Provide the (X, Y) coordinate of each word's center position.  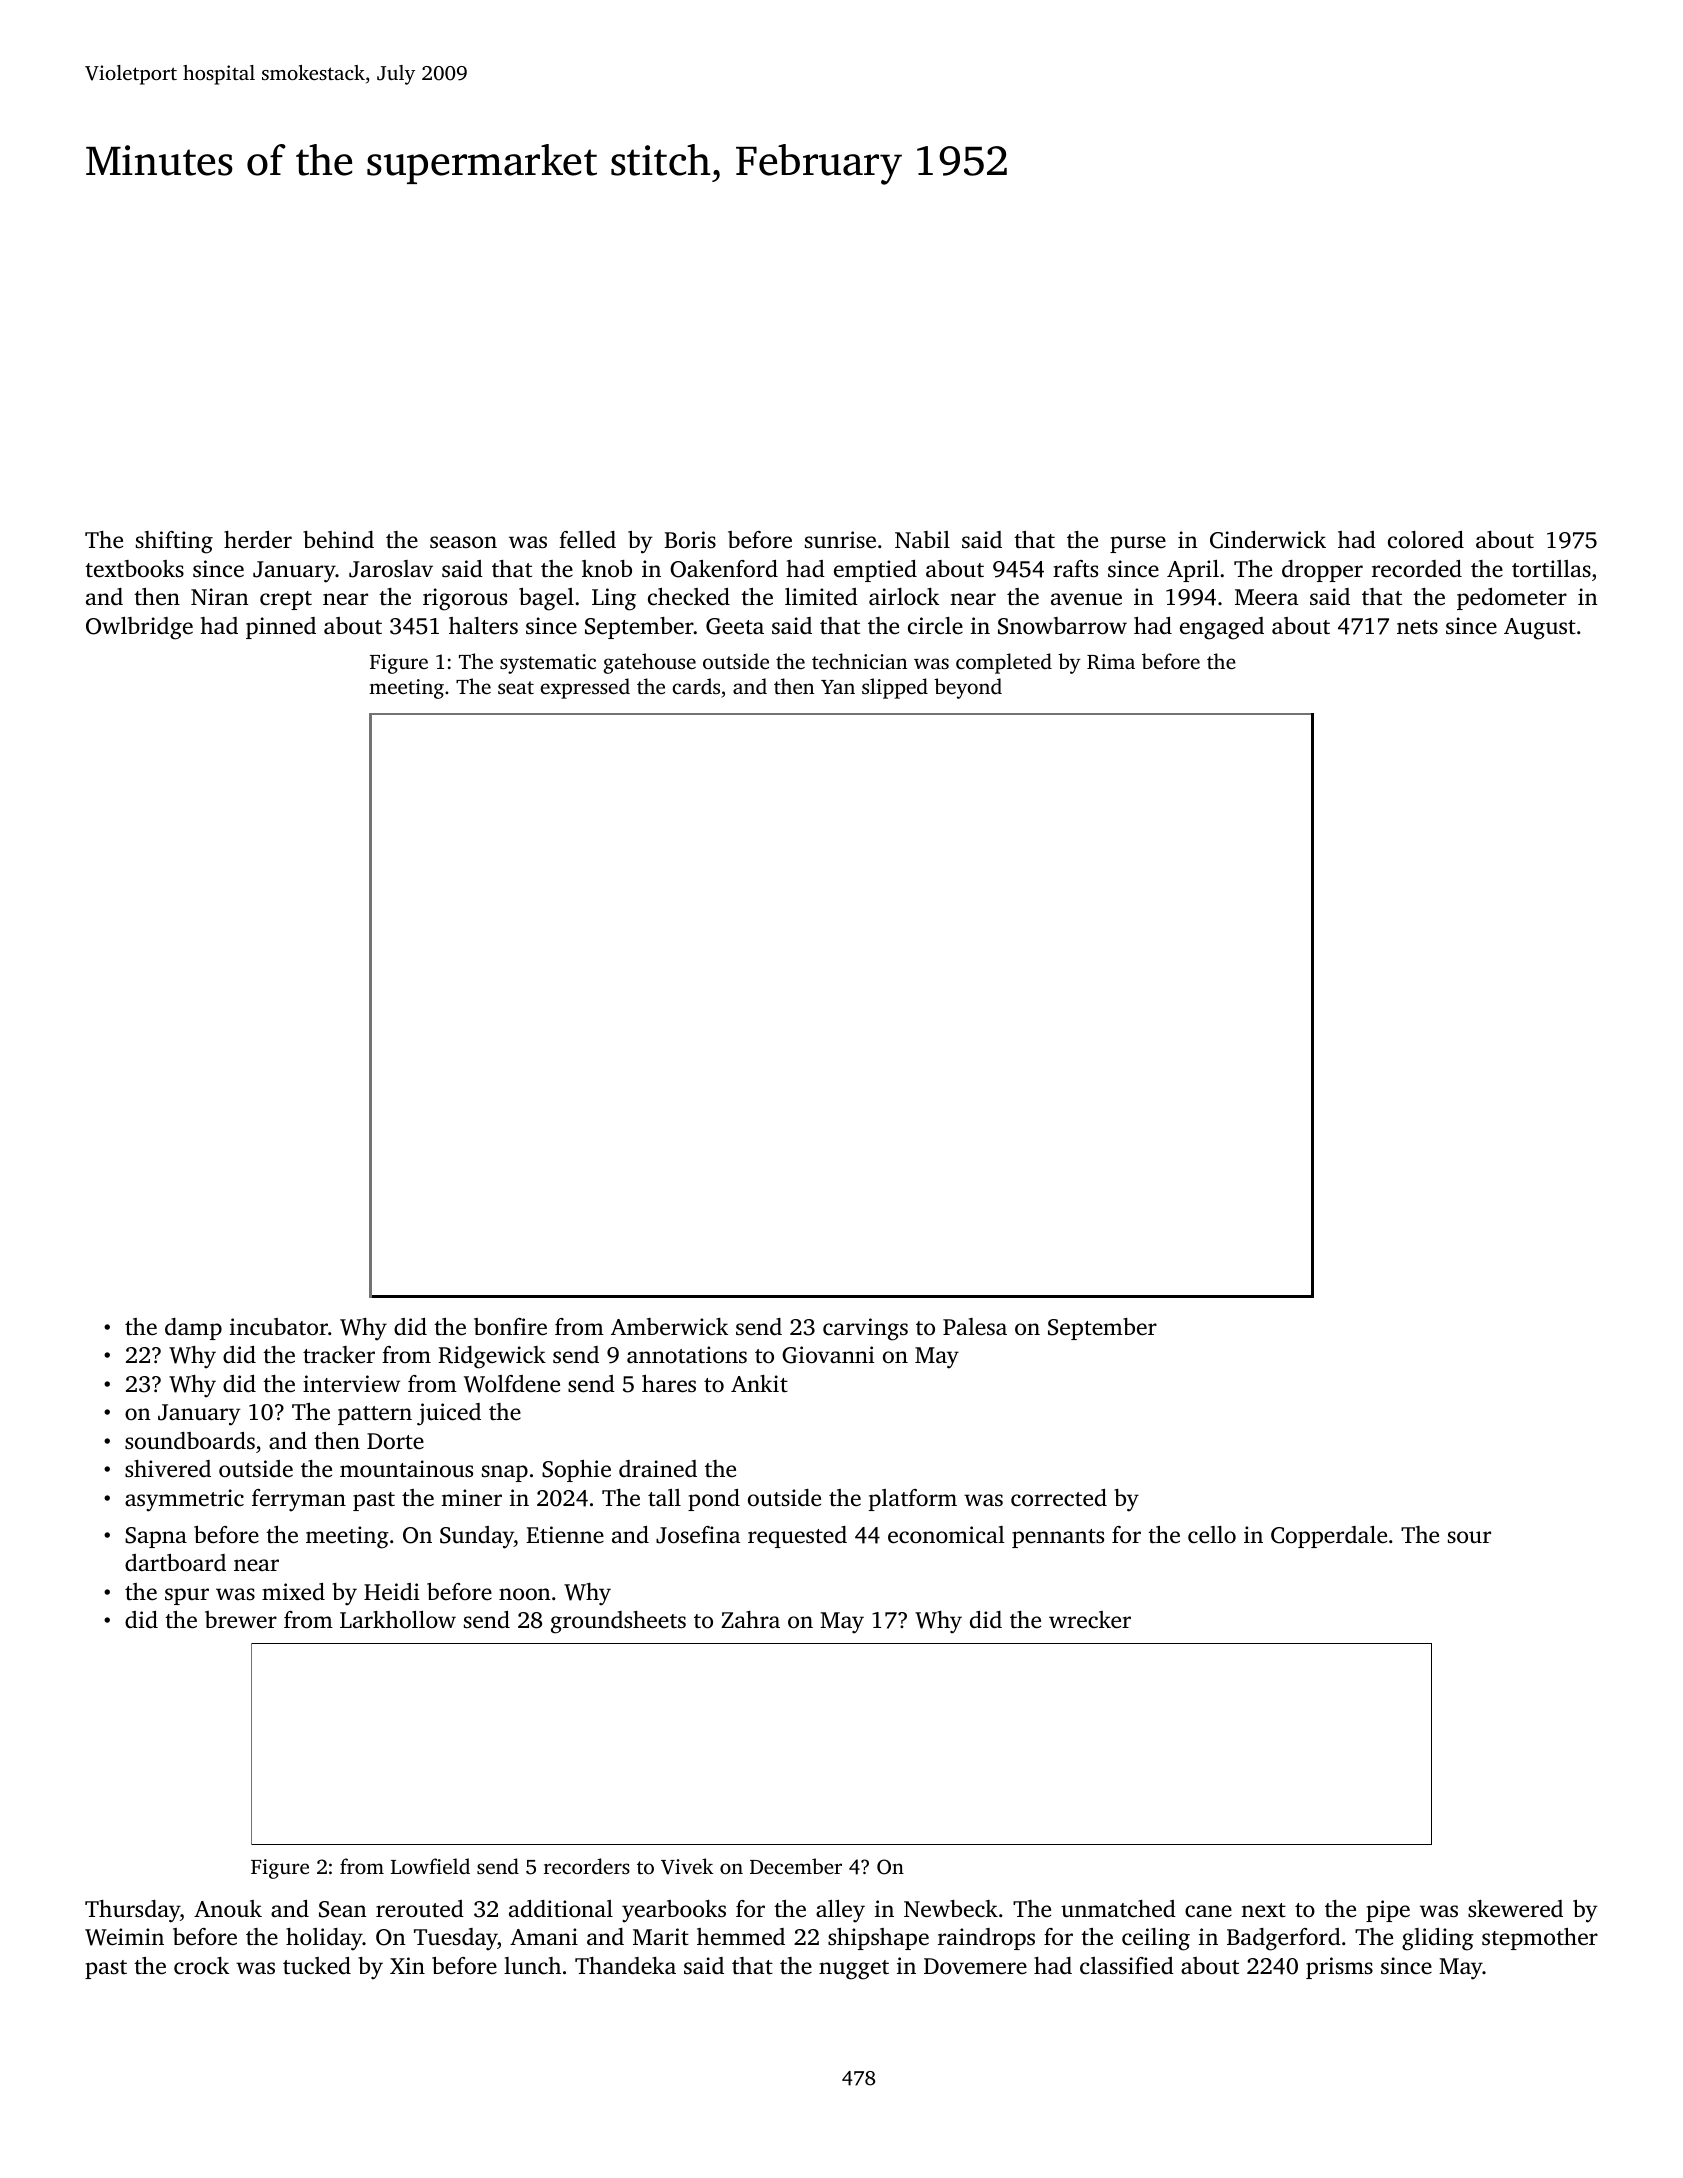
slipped (895, 688)
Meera (1266, 597)
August (1540, 629)
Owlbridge (139, 628)
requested (797, 1537)
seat (516, 687)
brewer (241, 1620)
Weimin (124, 1937)
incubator (279, 1327)
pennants (1058, 1538)
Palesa (975, 1327)
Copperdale (1329, 1537)
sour (1469, 1537)
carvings (865, 1329)
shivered (168, 1469)
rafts (1075, 568)
